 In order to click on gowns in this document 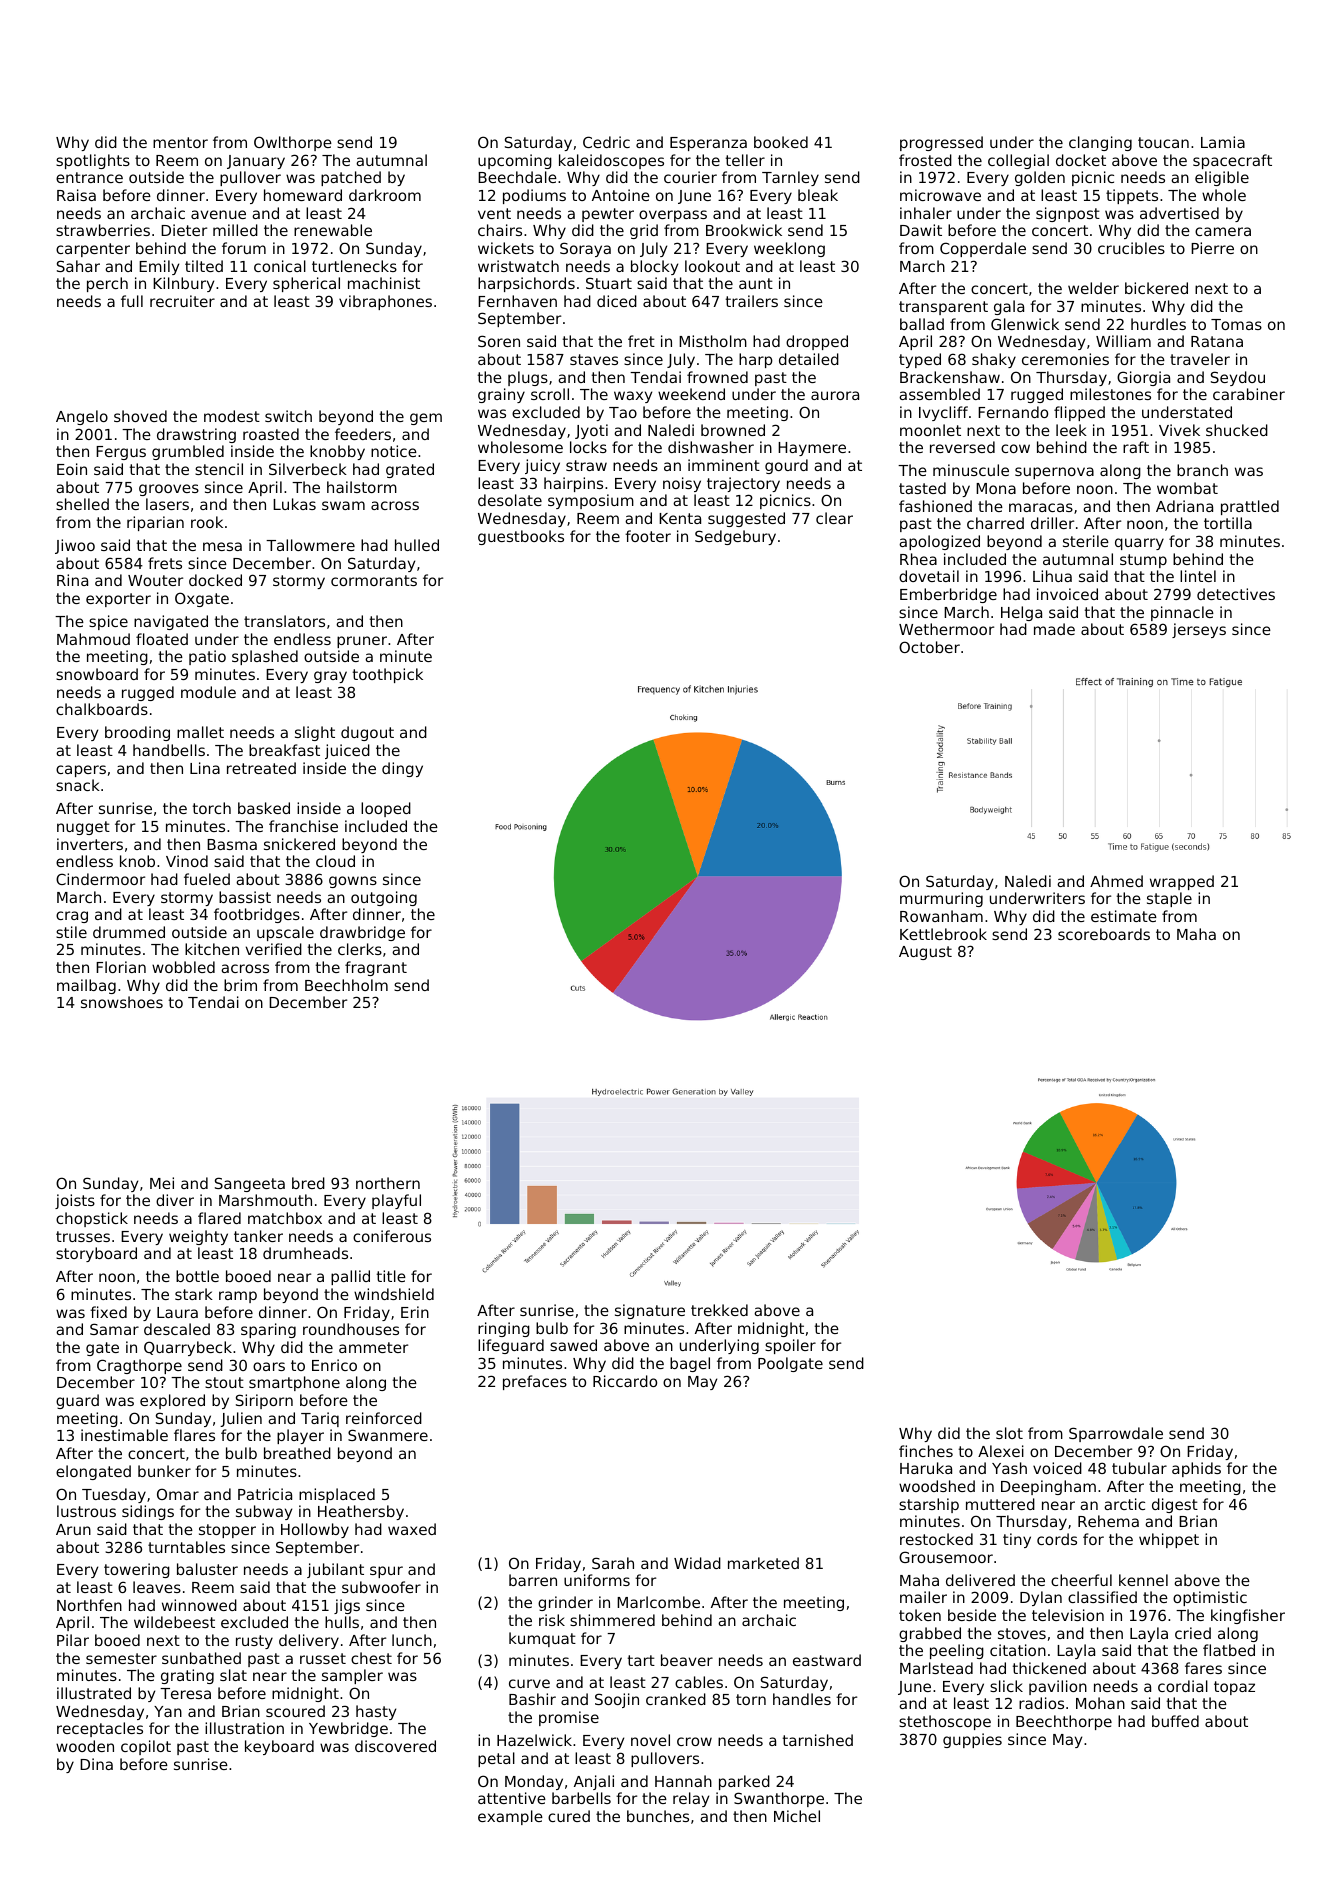, I will do `click(353, 882)`.
